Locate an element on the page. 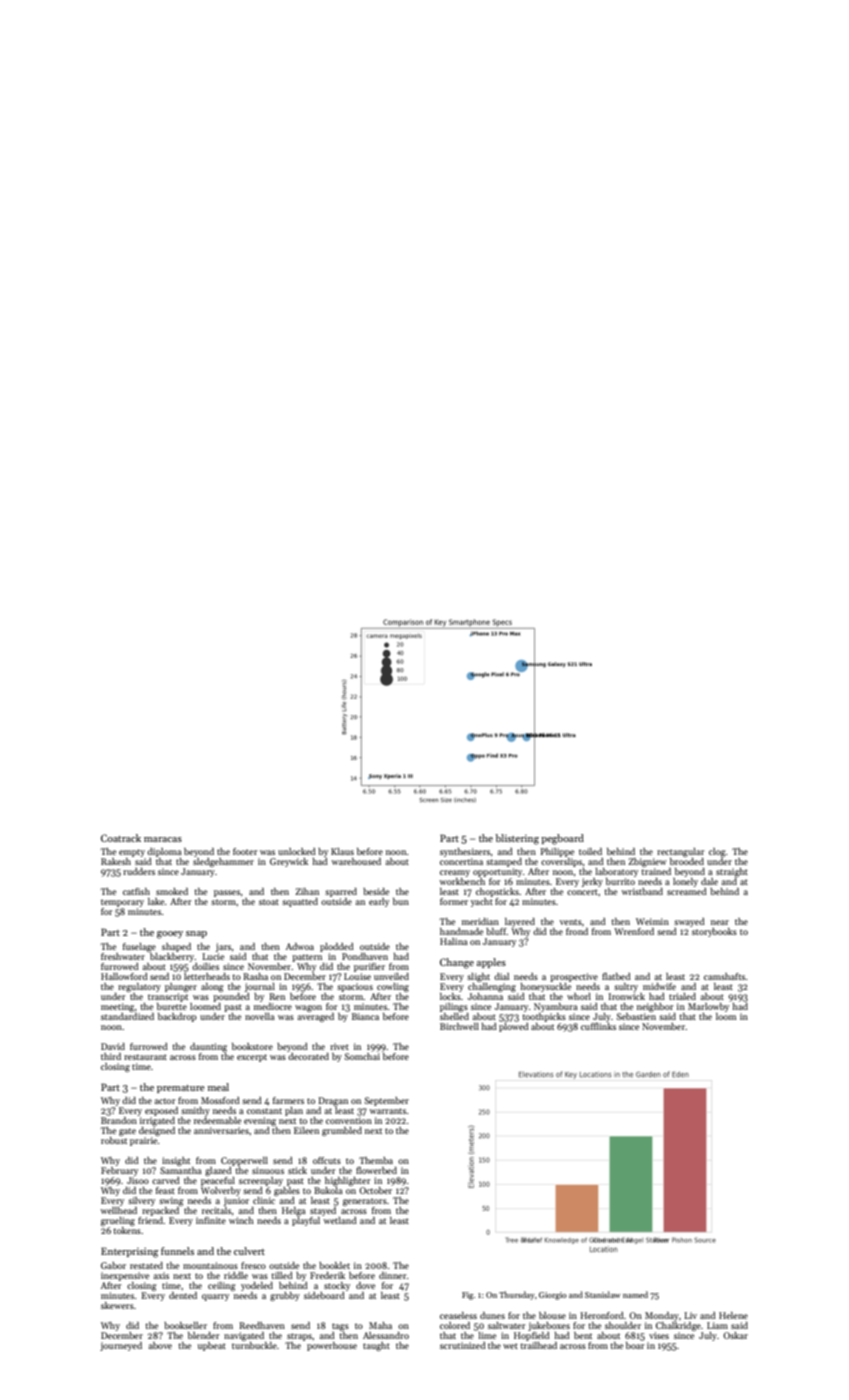  warehoused is located at coordinates (356, 861).
